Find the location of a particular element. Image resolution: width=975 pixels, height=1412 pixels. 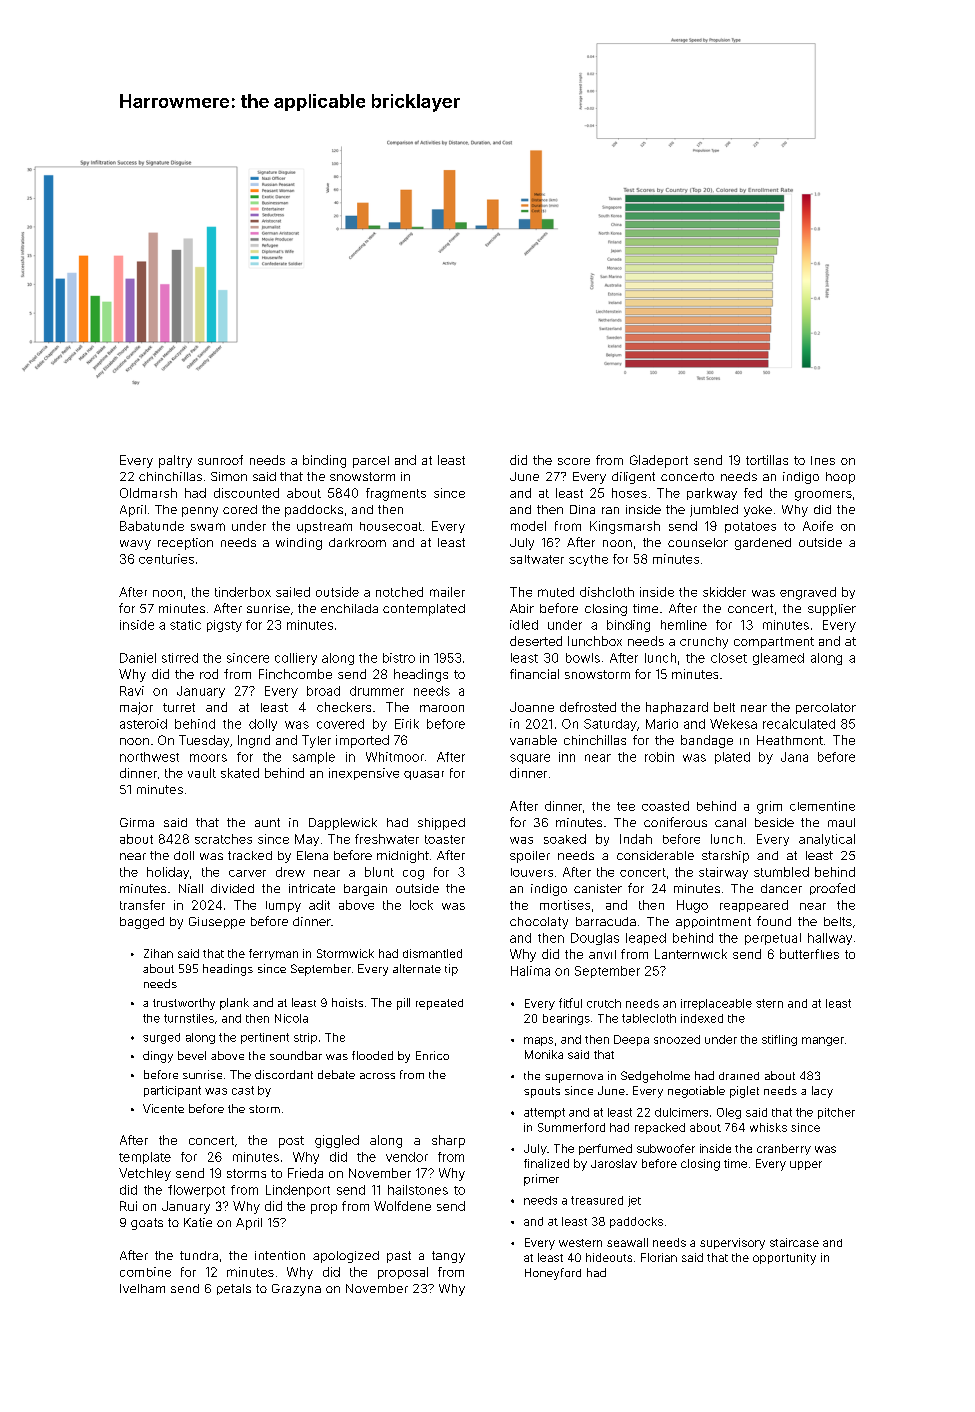

canister is located at coordinates (598, 888).
